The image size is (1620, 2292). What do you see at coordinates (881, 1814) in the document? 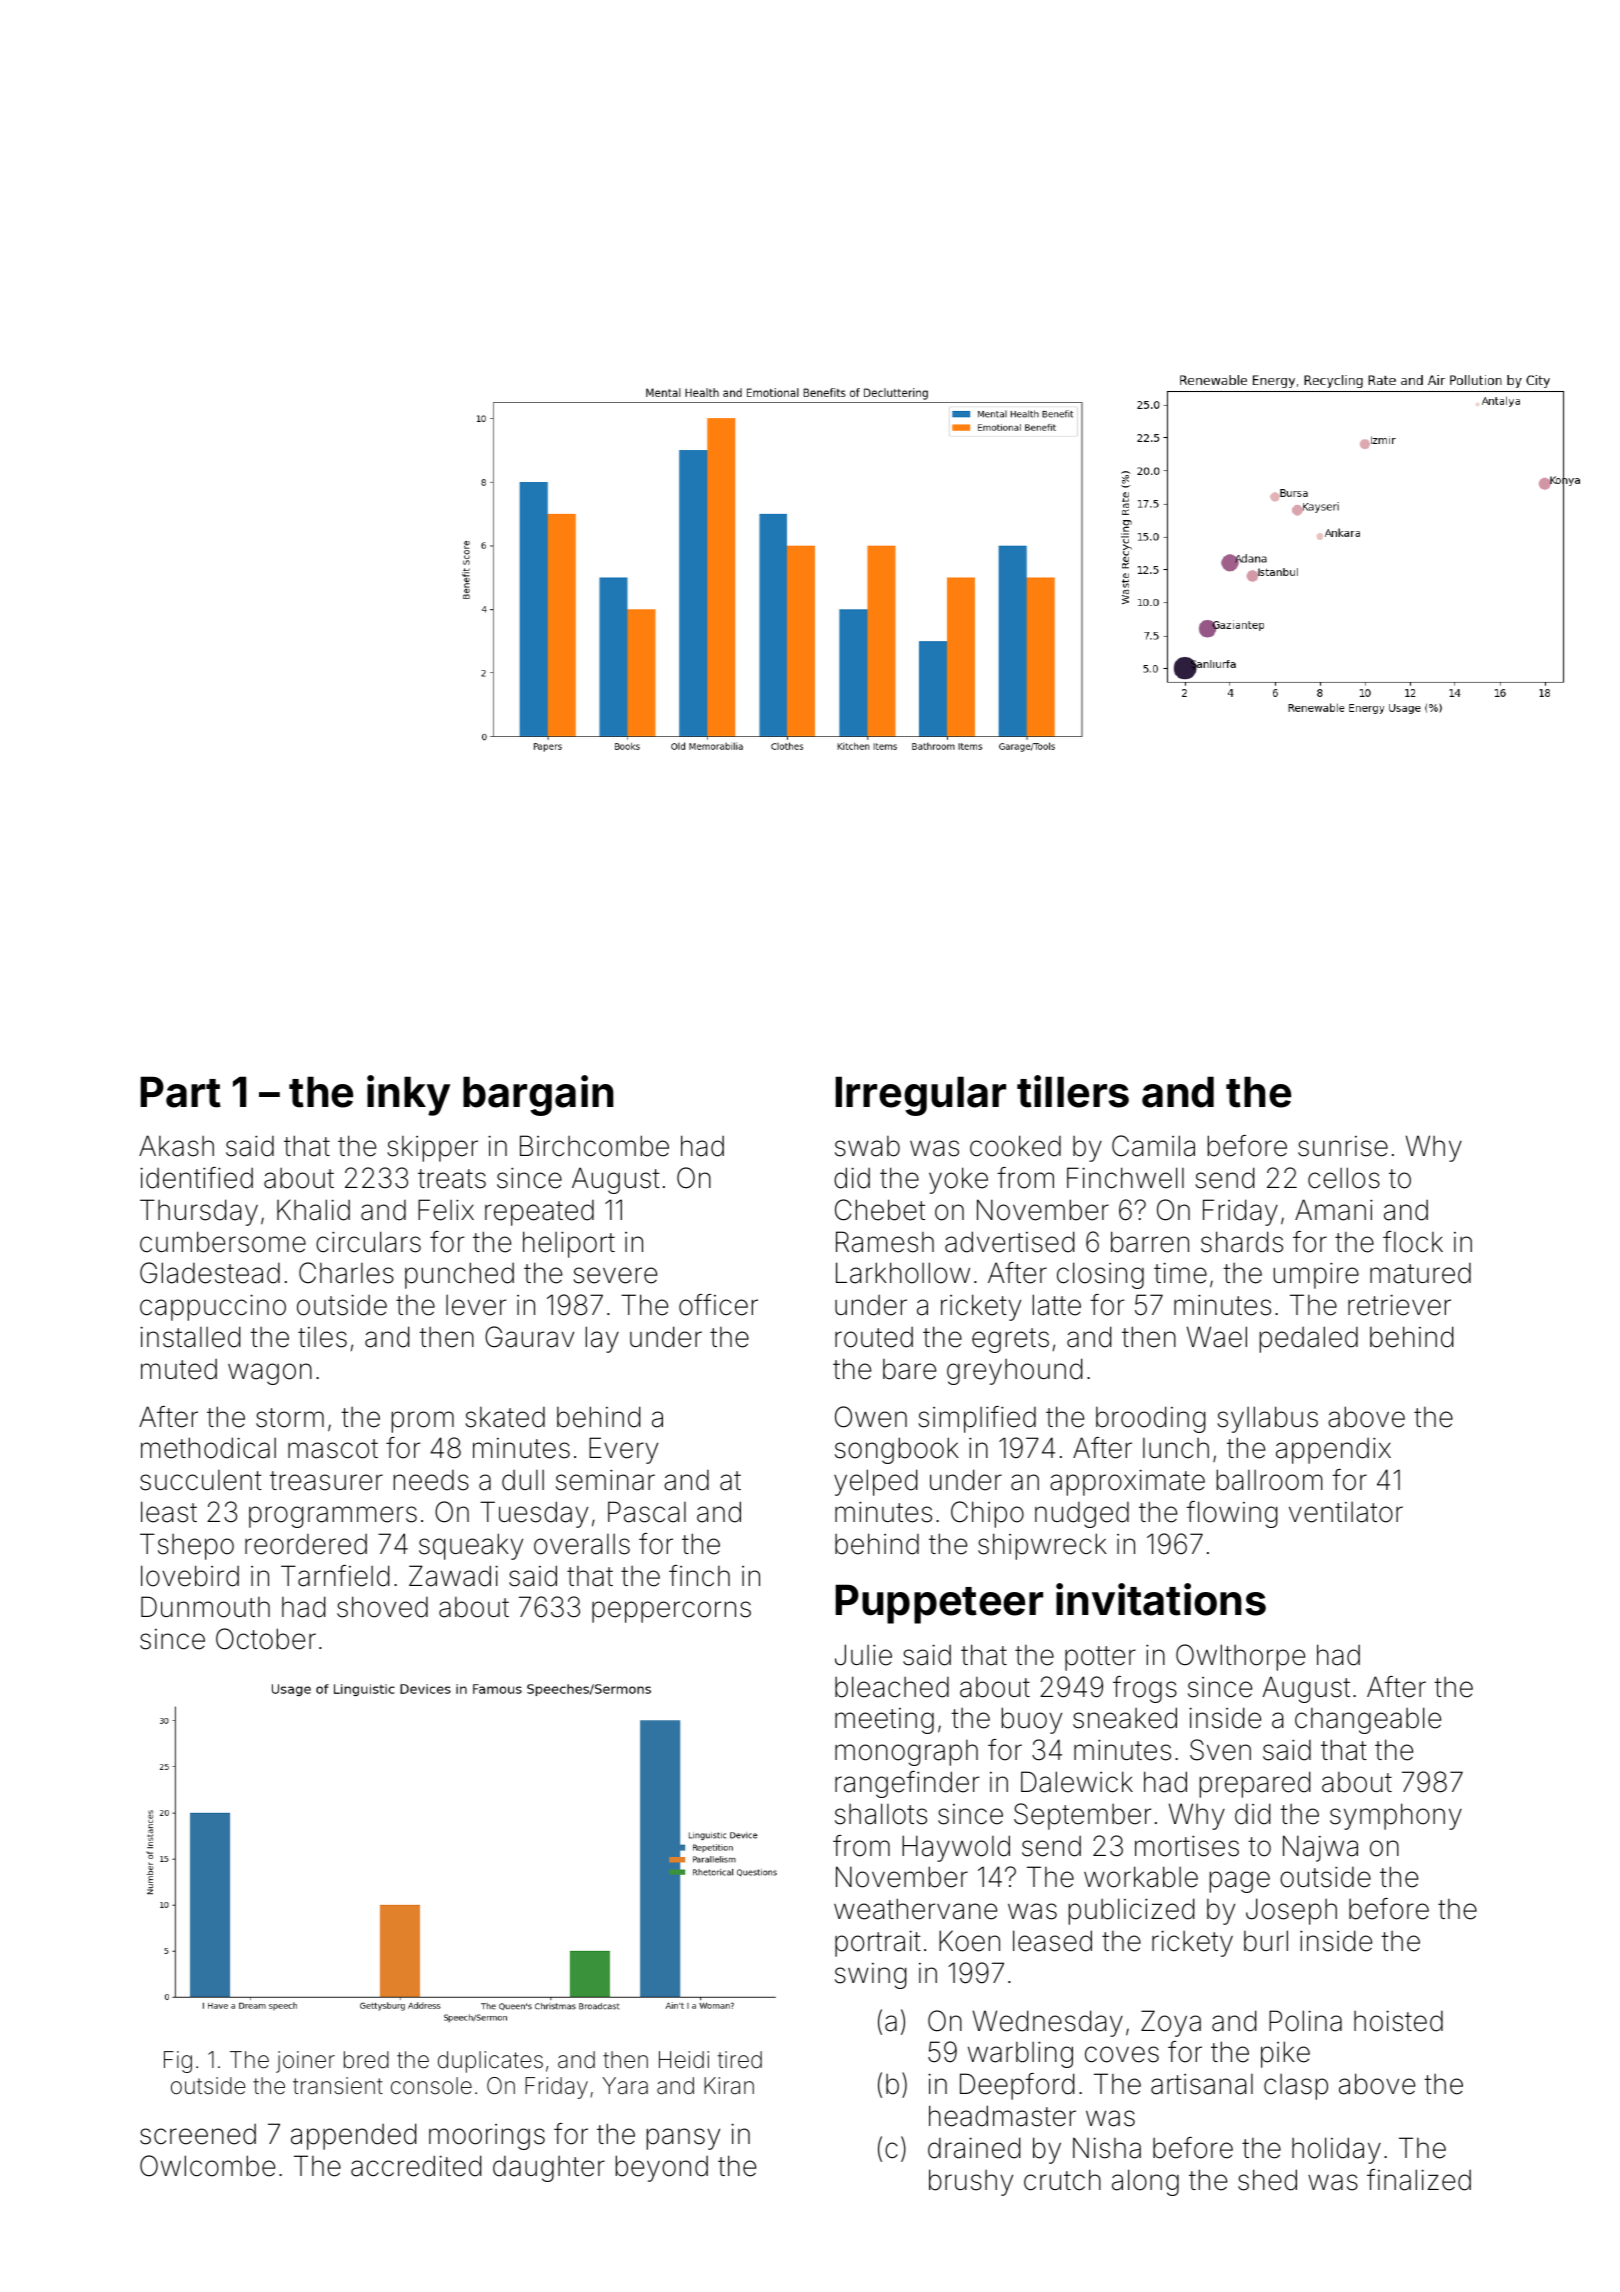
I see `shallots` at bounding box center [881, 1814].
